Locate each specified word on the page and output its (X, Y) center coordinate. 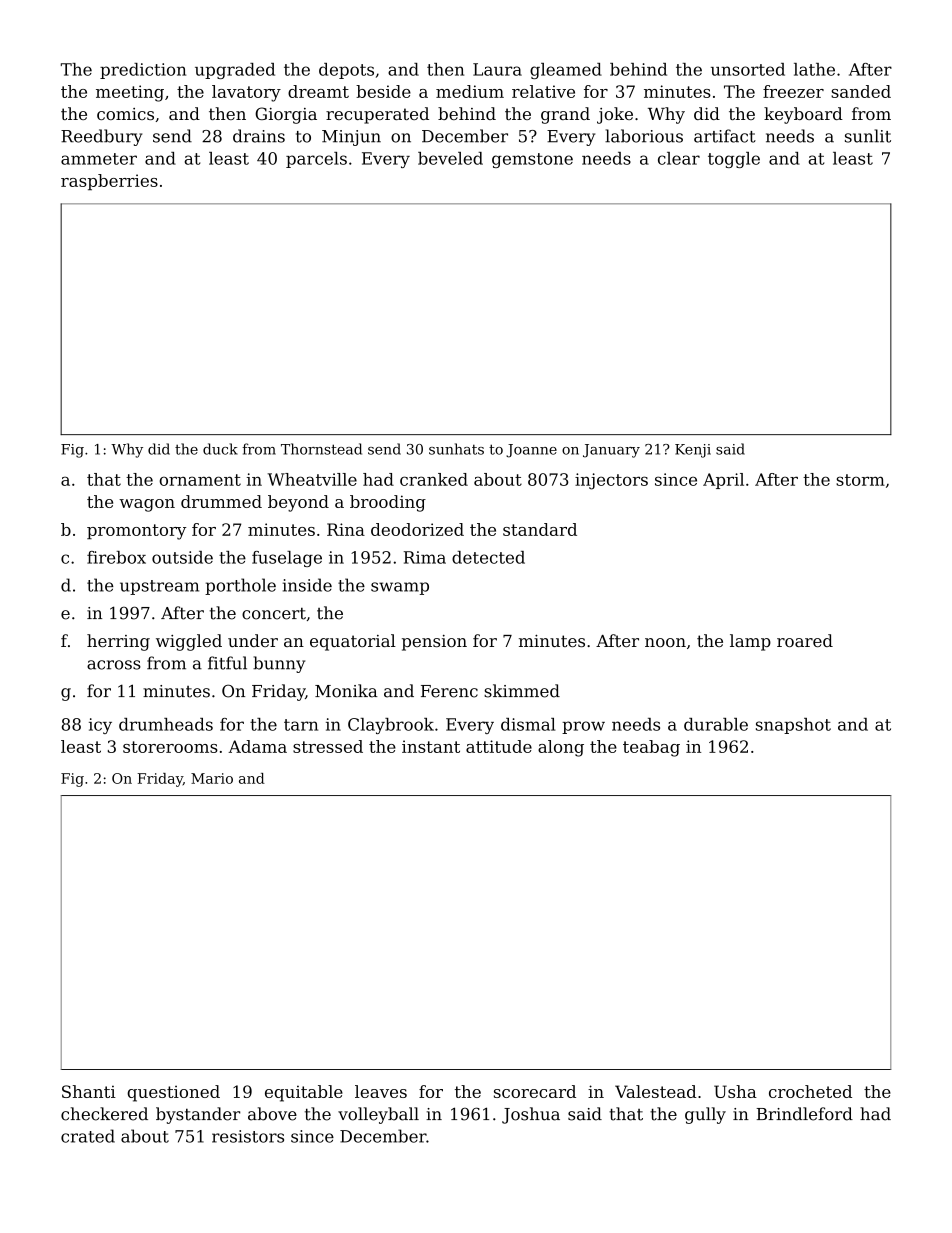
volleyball (378, 1115)
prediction (143, 71)
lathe (814, 69)
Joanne (531, 451)
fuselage (287, 559)
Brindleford (804, 1114)
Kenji (693, 451)
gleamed (566, 71)
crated (88, 1136)
